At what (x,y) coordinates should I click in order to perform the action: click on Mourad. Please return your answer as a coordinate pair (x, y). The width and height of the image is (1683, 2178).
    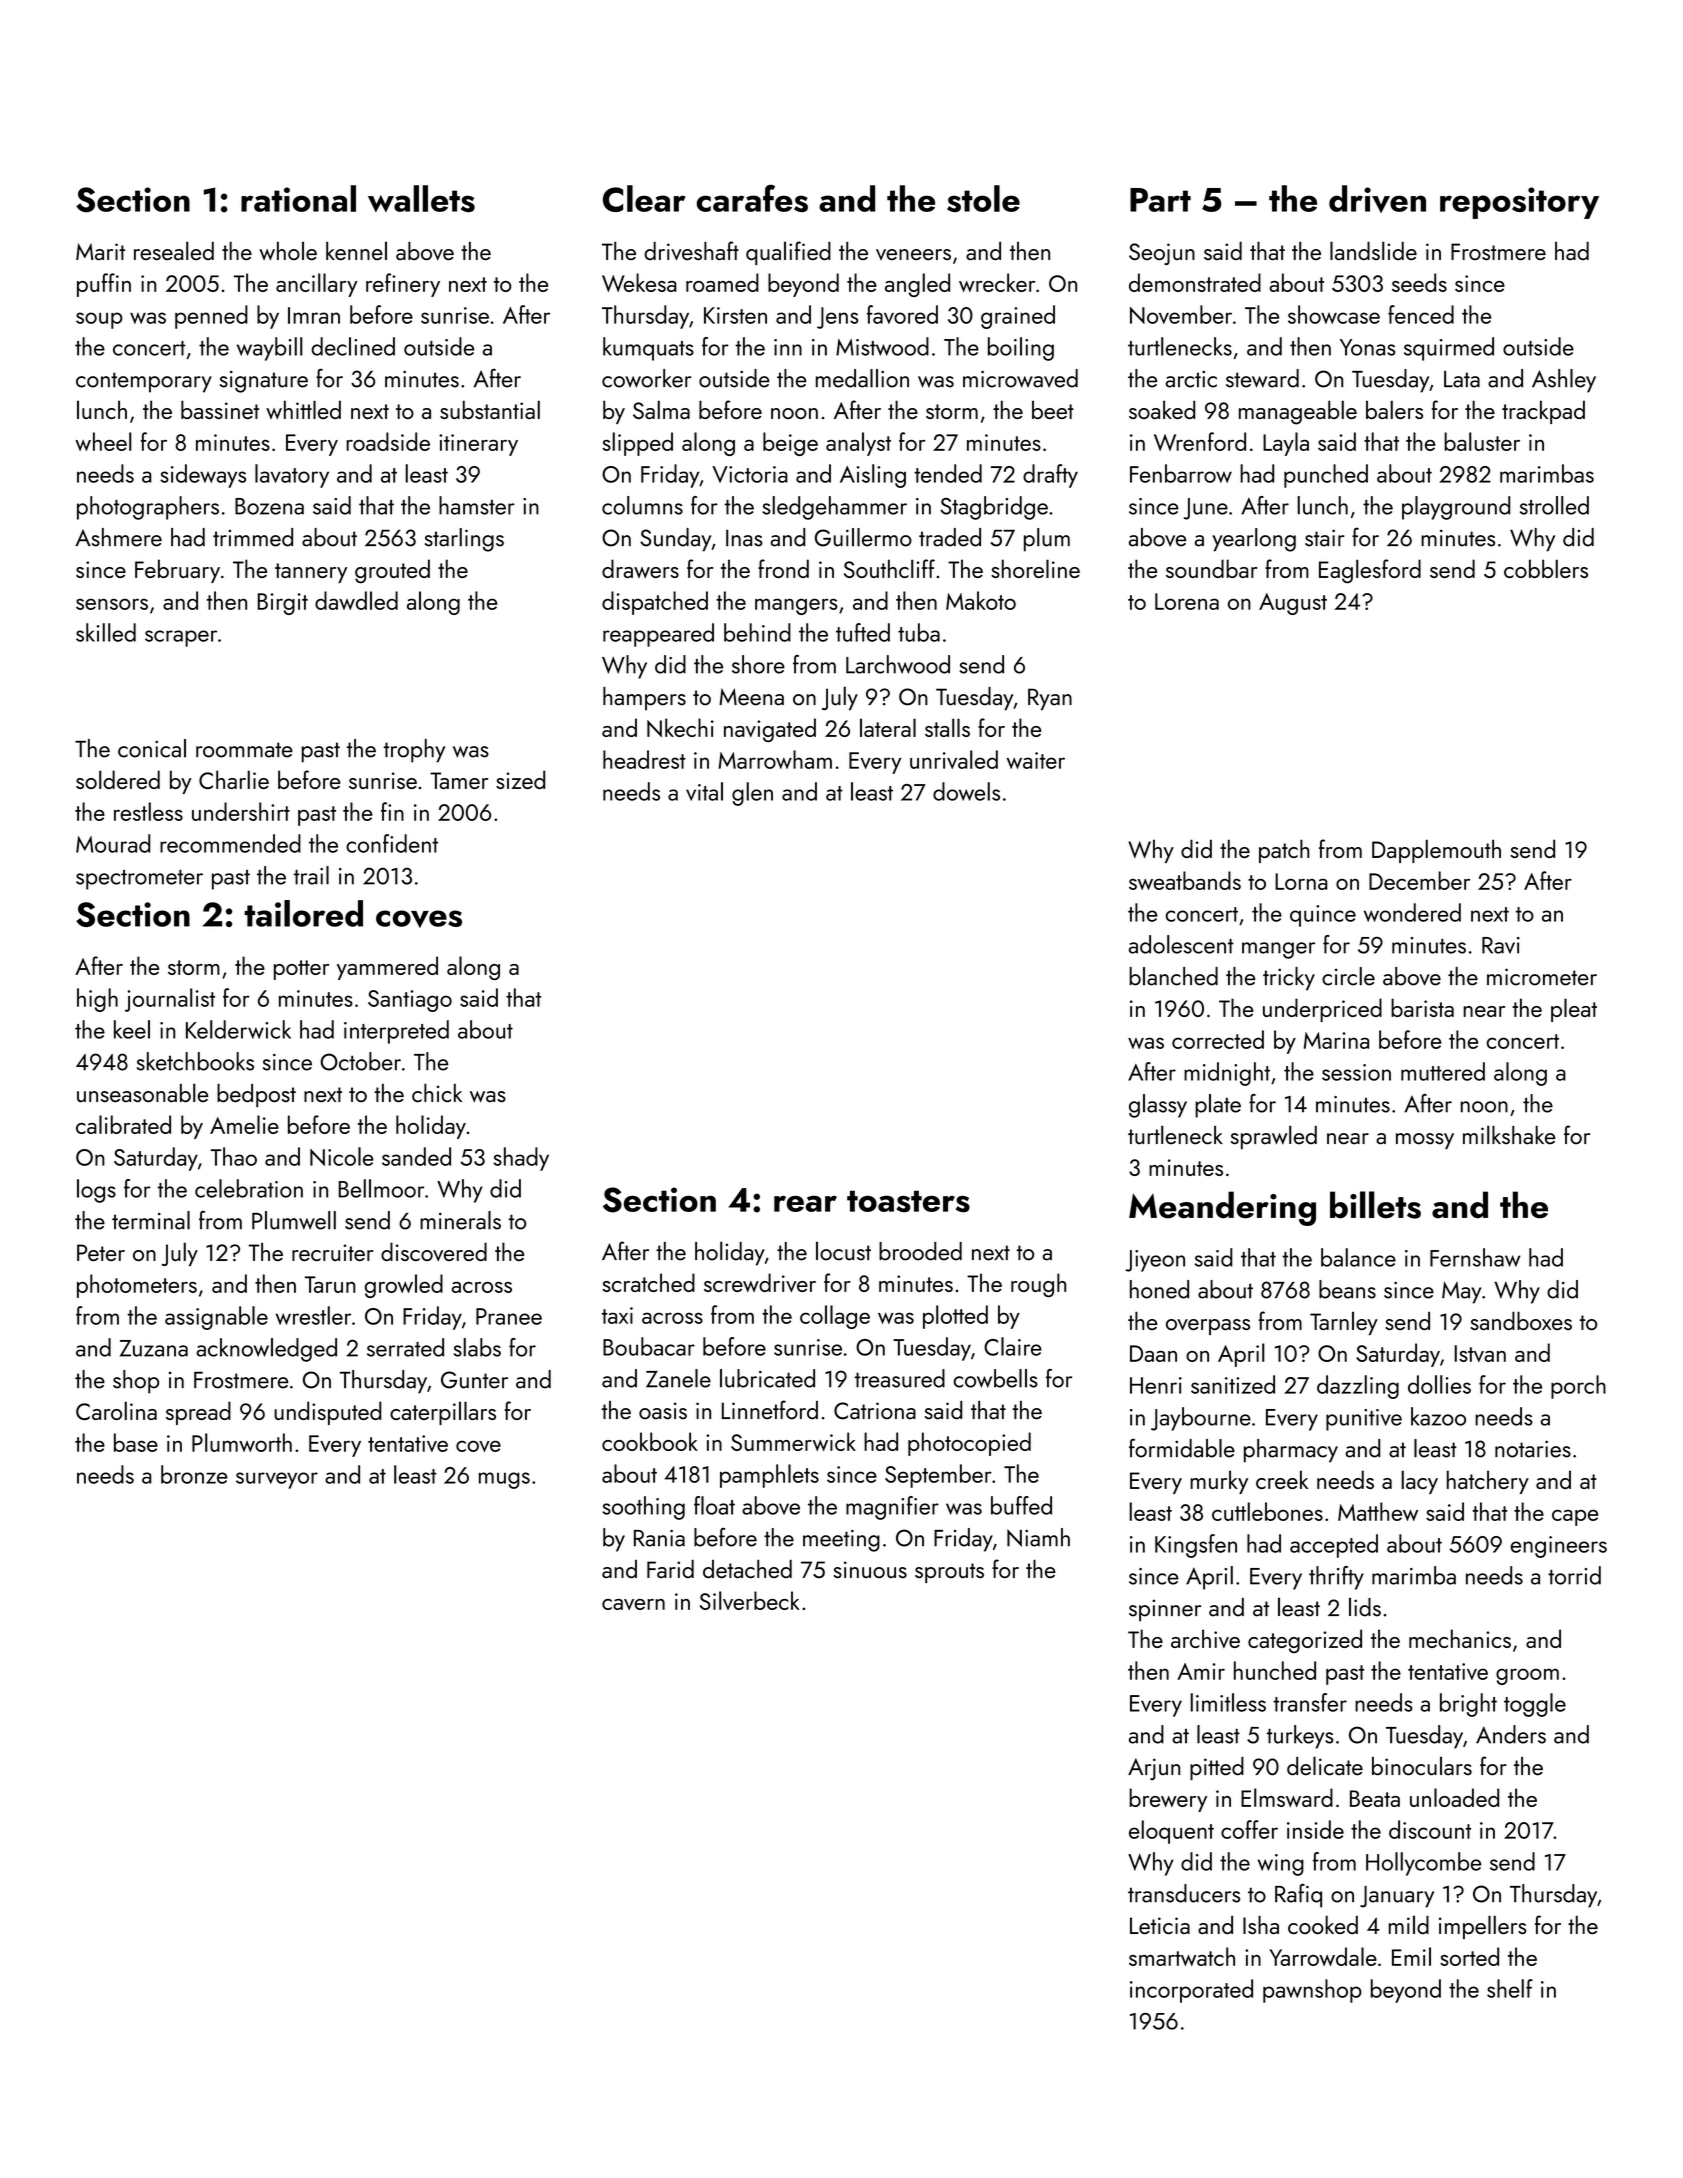
    Looking at the image, I should click on (113, 843).
